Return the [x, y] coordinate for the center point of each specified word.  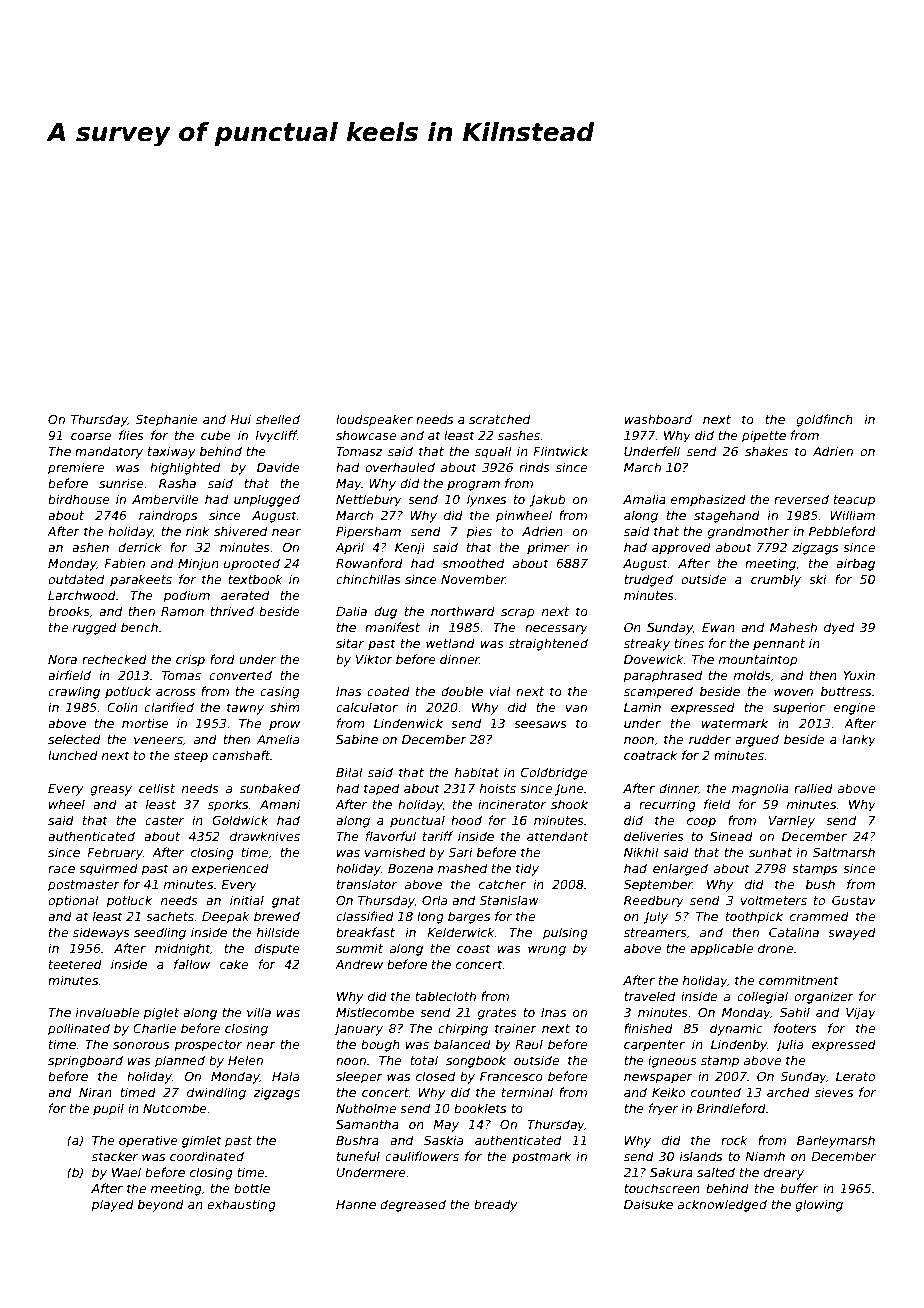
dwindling [216, 1093]
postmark [541, 1157]
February [115, 853]
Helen [245, 1060]
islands [701, 1156]
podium [186, 596]
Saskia [443, 1140]
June [569, 790]
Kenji [410, 548]
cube [216, 435]
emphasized [708, 500]
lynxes [486, 500]
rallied [813, 788]
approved [681, 548]
